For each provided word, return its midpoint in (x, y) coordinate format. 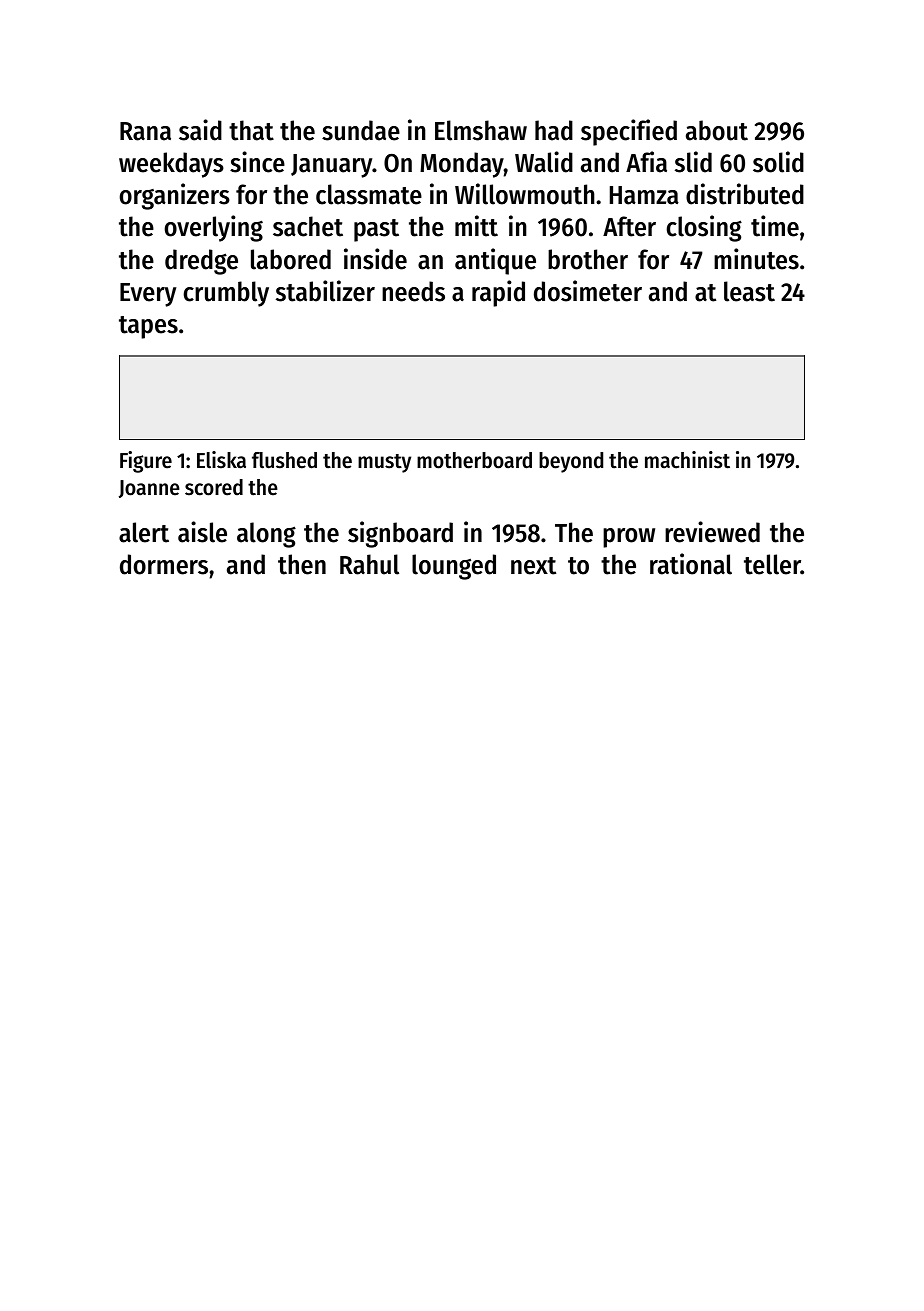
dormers (164, 564)
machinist (687, 460)
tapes (148, 327)
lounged (454, 567)
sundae (361, 130)
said (200, 130)
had (554, 130)
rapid (498, 293)
